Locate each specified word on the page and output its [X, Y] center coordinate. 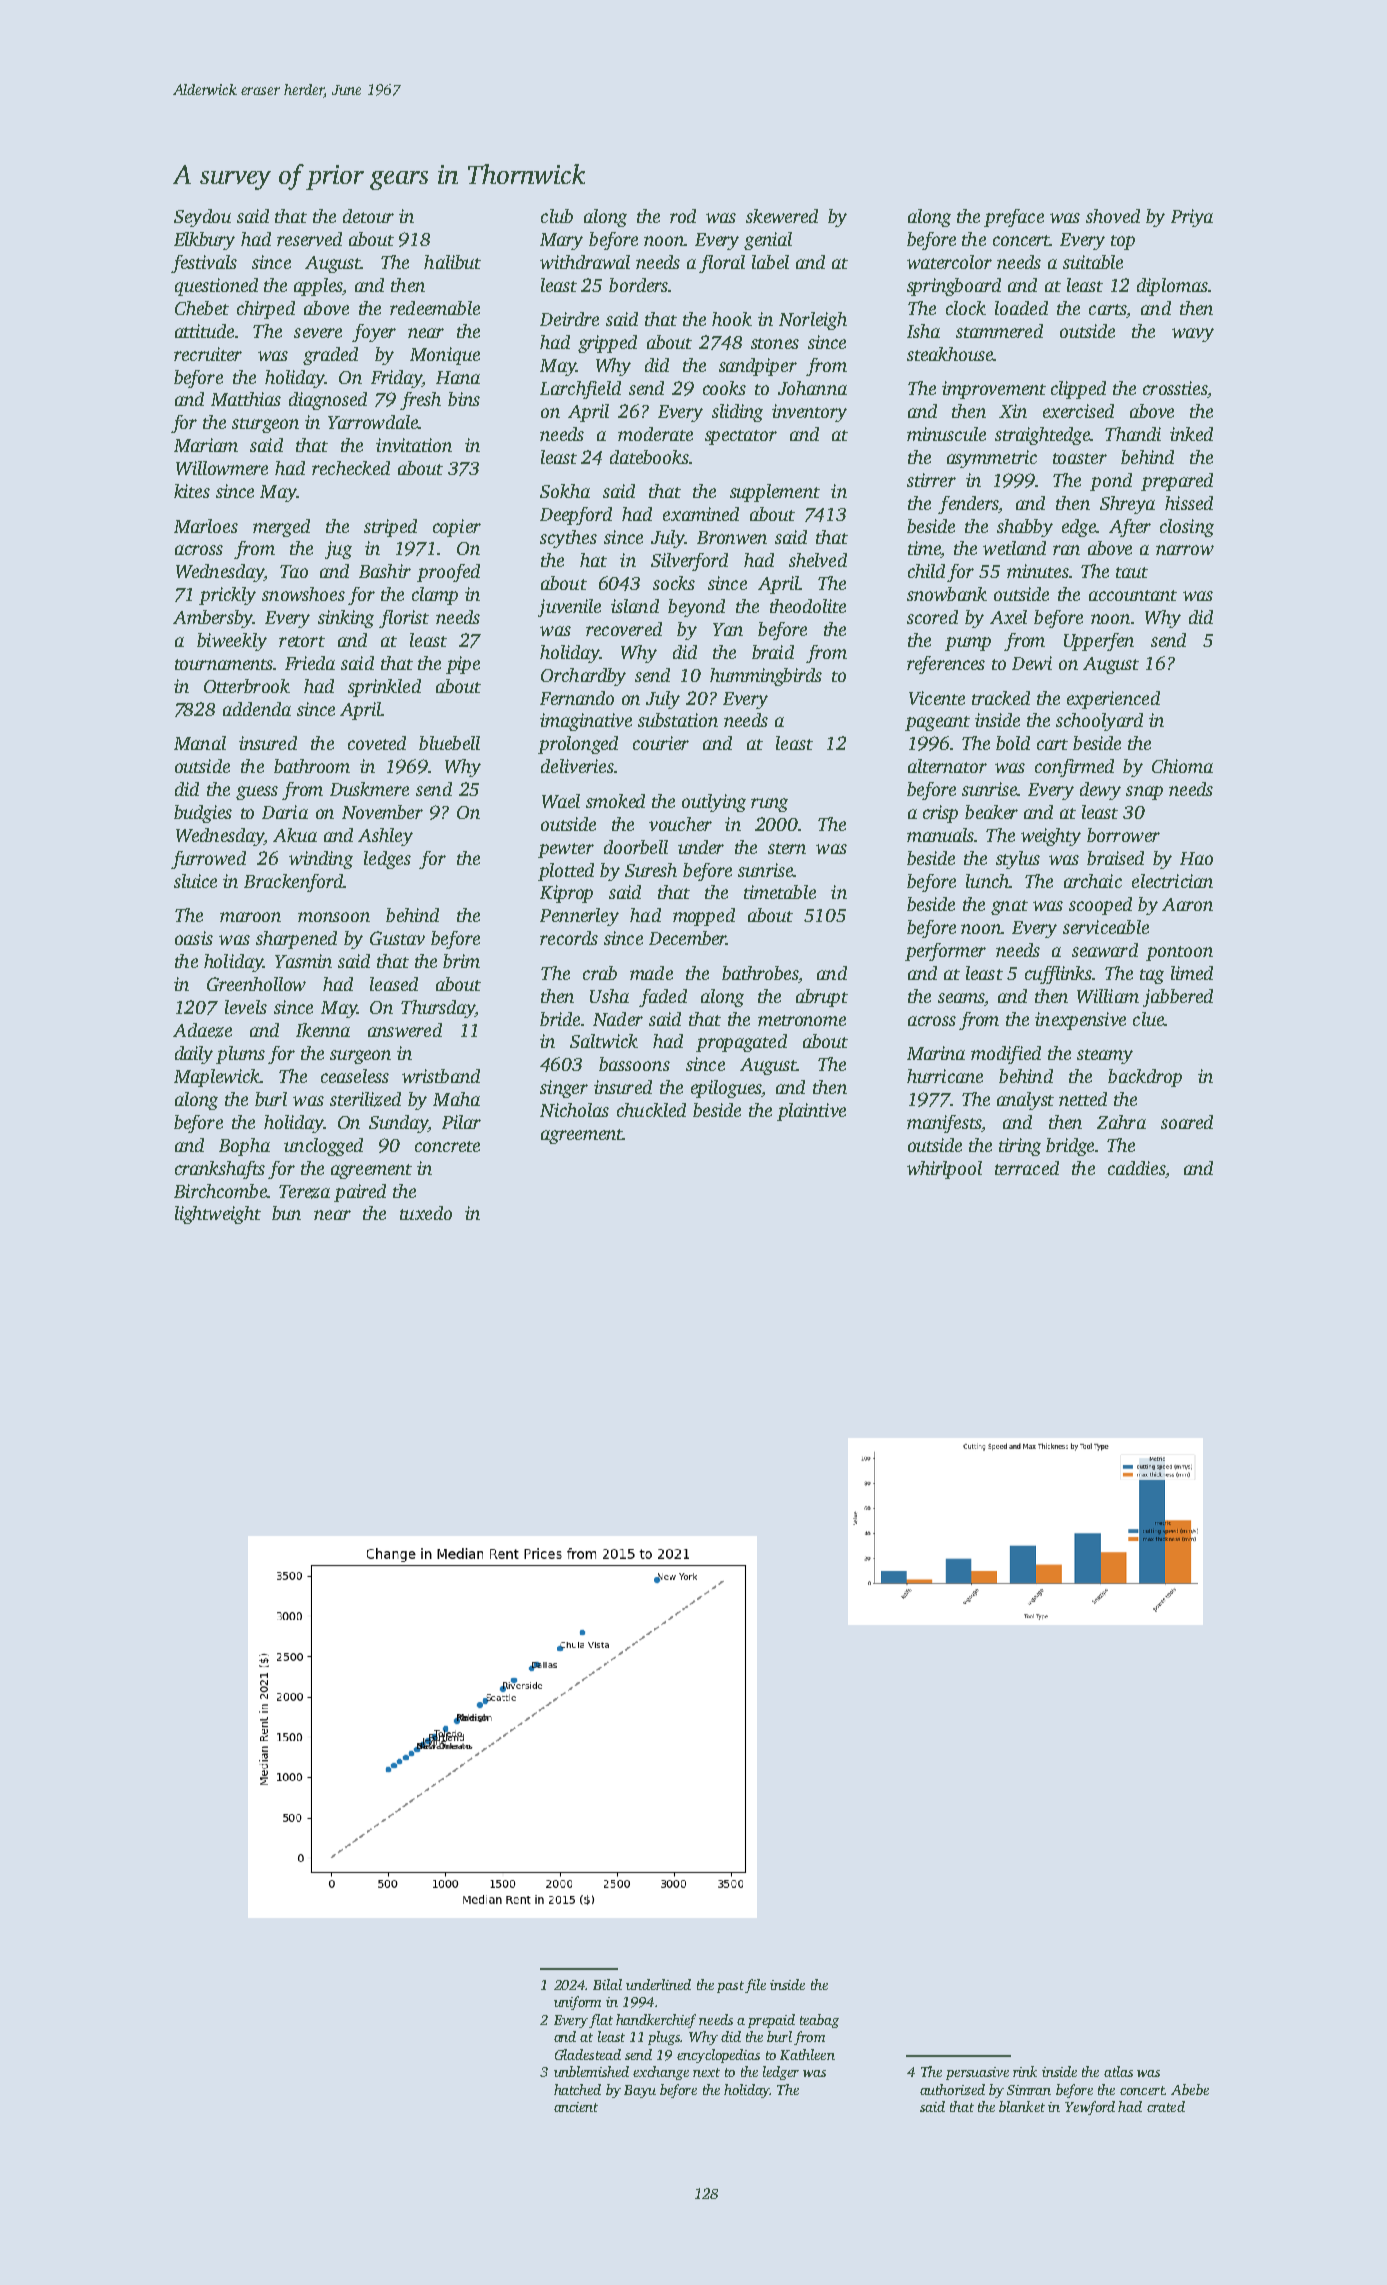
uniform [577, 2003]
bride [560, 1019]
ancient [576, 2107]
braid [773, 652]
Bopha [244, 1147]
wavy [1193, 335]
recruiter [208, 354]
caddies [1136, 1168]
